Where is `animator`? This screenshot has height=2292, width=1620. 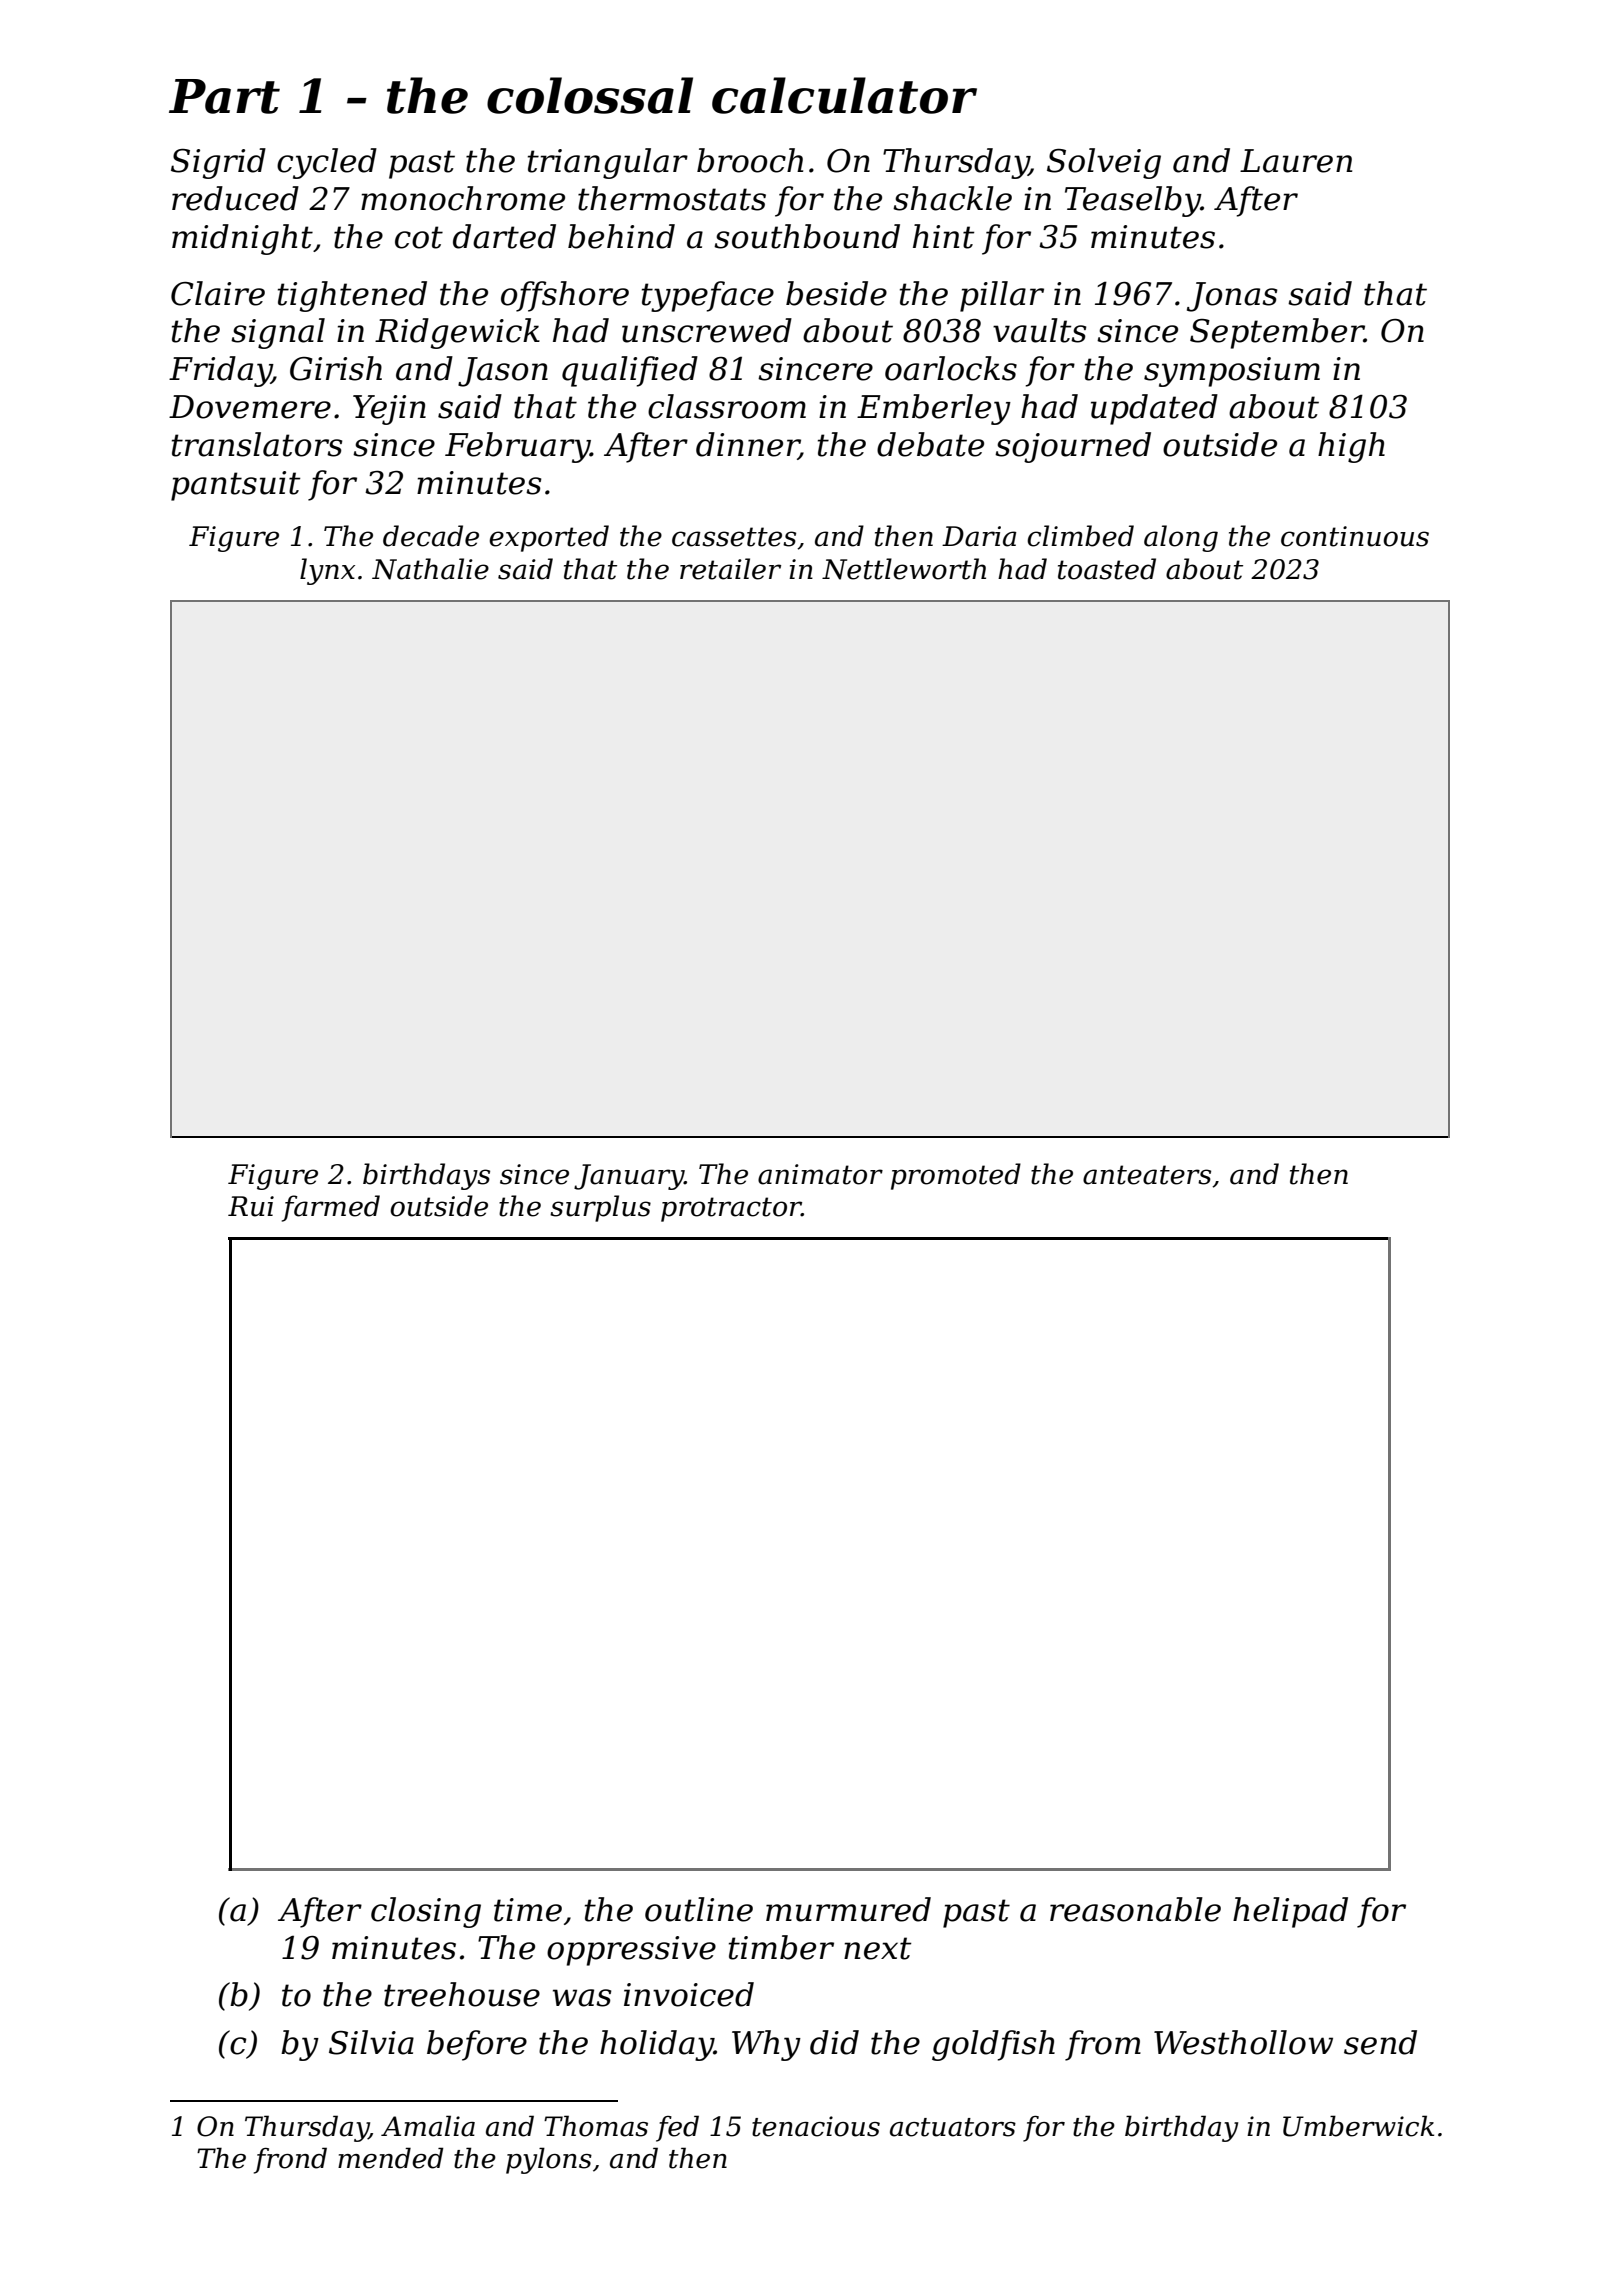 animator is located at coordinates (820, 1174).
